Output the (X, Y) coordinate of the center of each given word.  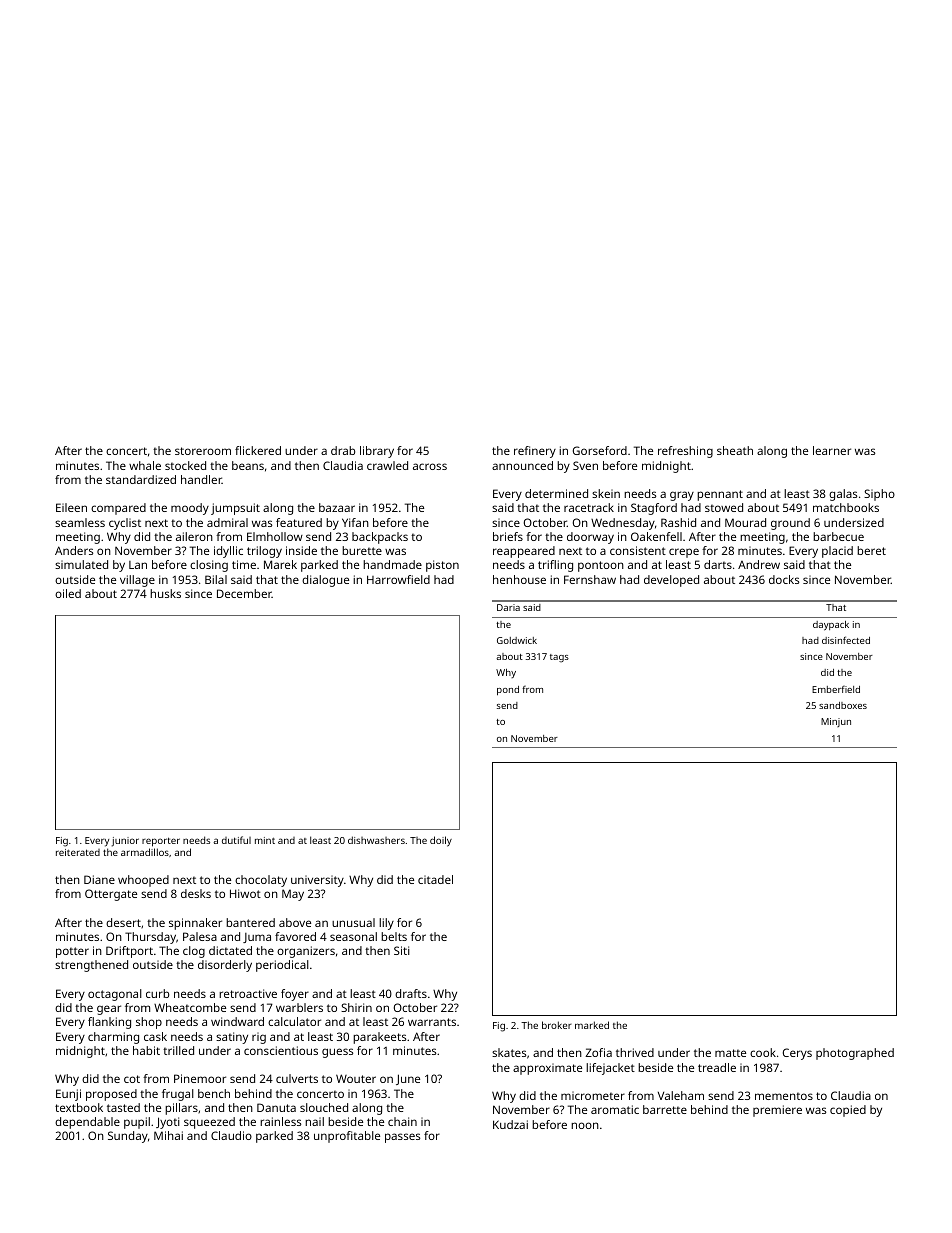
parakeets (379, 1038)
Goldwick (517, 640)
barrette (665, 1109)
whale (145, 465)
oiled (68, 593)
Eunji (68, 1095)
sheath (735, 450)
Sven (585, 465)
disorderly (225, 966)
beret (871, 550)
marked (592, 1025)
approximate (547, 1069)
